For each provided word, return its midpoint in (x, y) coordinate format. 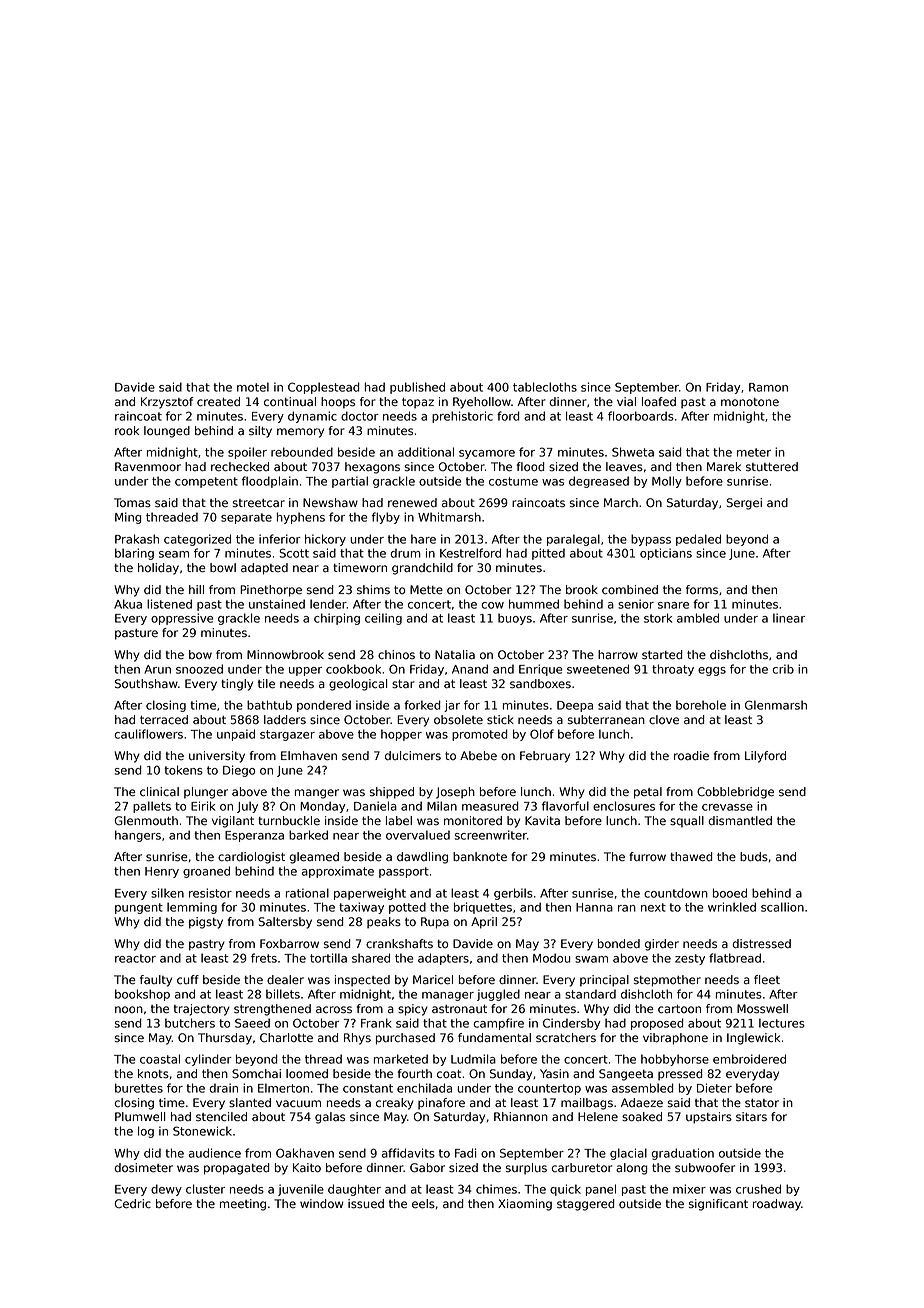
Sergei (744, 504)
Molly (667, 482)
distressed (761, 944)
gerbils (513, 894)
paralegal (573, 540)
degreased (599, 482)
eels (423, 1204)
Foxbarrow (289, 944)
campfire (498, 1024)
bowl (223, 568)
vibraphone (675, 1039)
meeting (243, 1205)
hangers (138, 836)
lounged (167, 432)
